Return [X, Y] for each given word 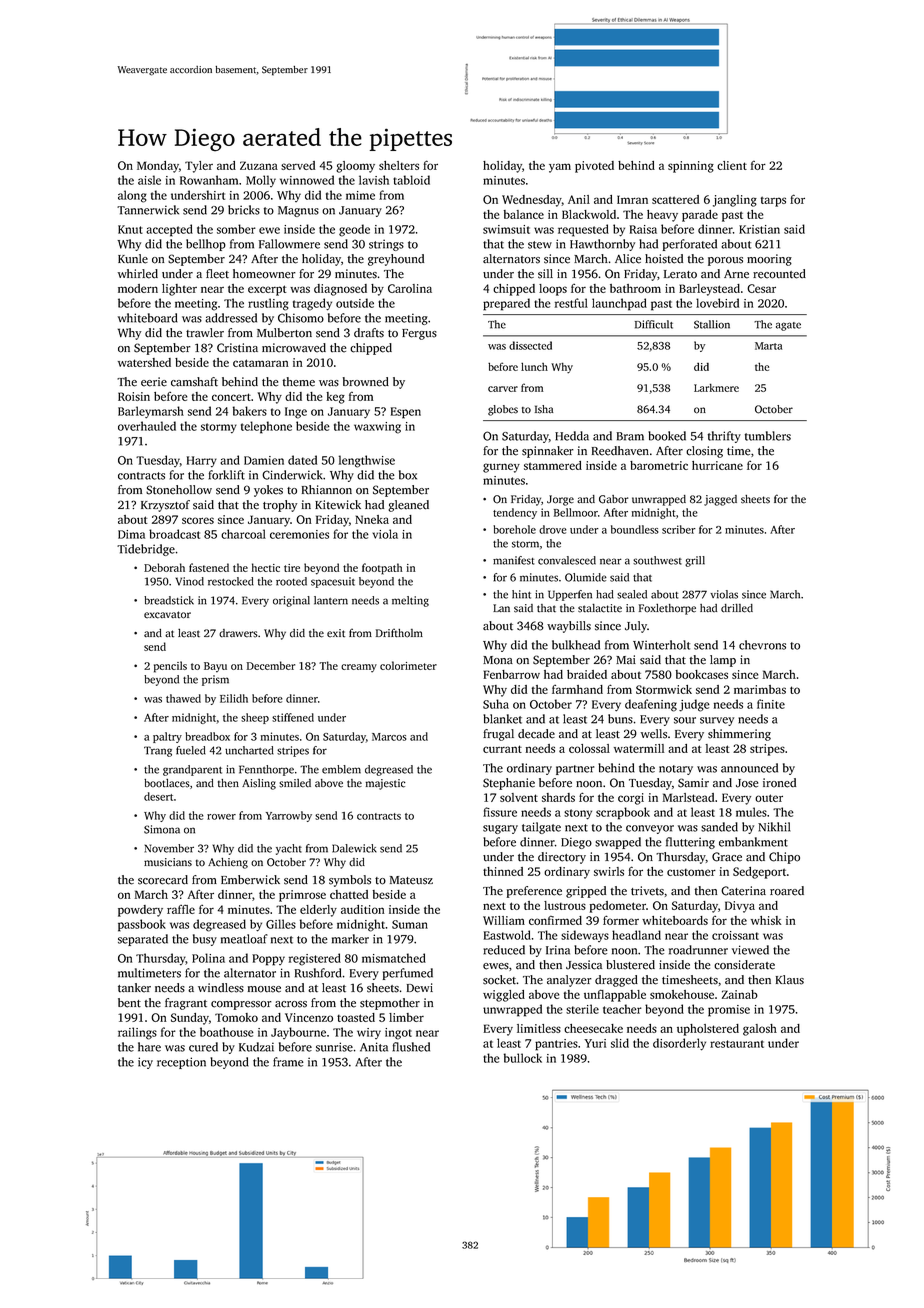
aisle [149, 180]
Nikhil [774, 827]
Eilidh [234, 698]
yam [560, 168]
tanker [134, 988]
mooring [769, 260]
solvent [519, 797]
